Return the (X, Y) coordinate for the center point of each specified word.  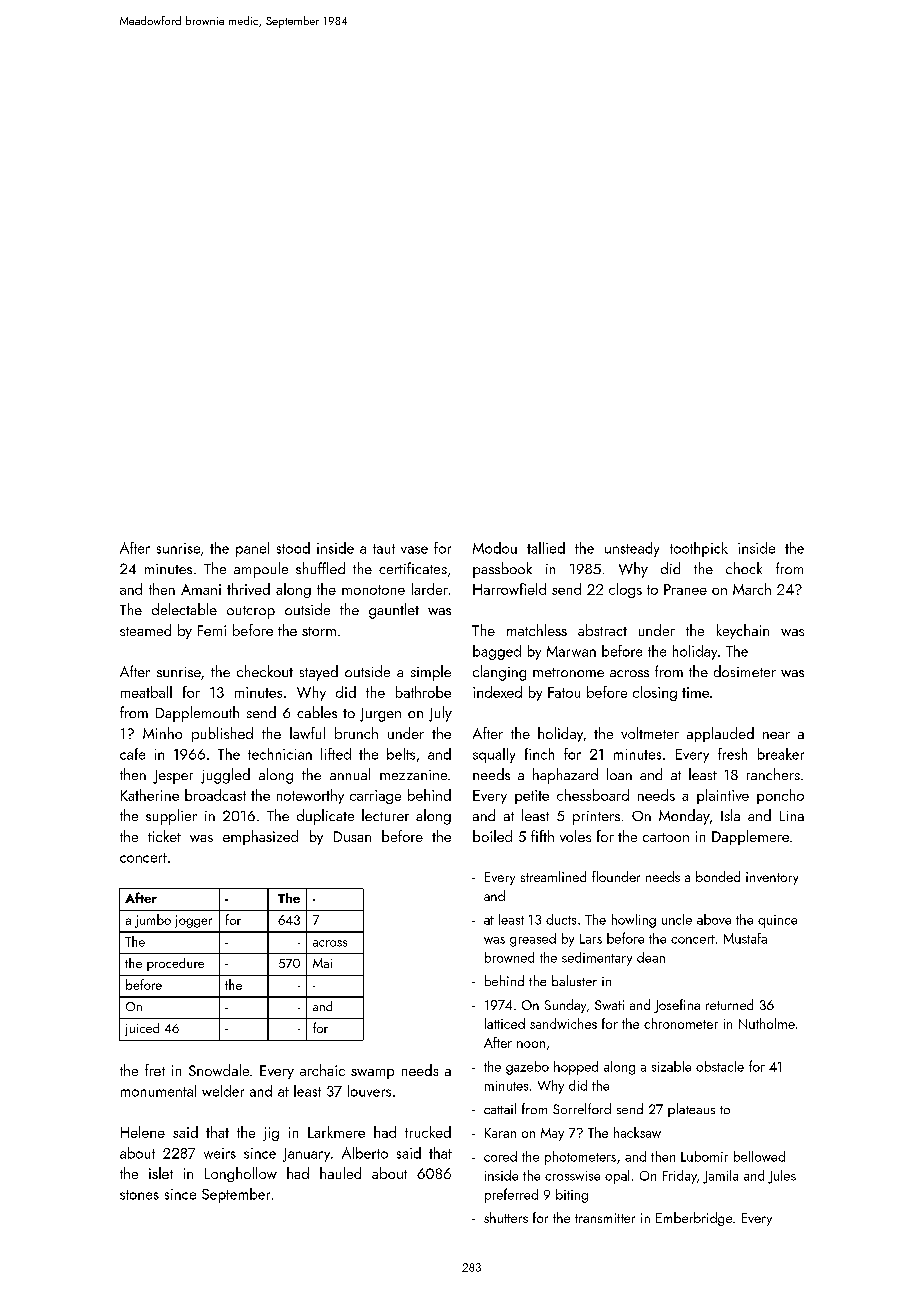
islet (161, 1173)
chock (744, 568)
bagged (497, 652)
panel (252, 549)
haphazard (565, 776)
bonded (718, 876)
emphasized (260, 837)
